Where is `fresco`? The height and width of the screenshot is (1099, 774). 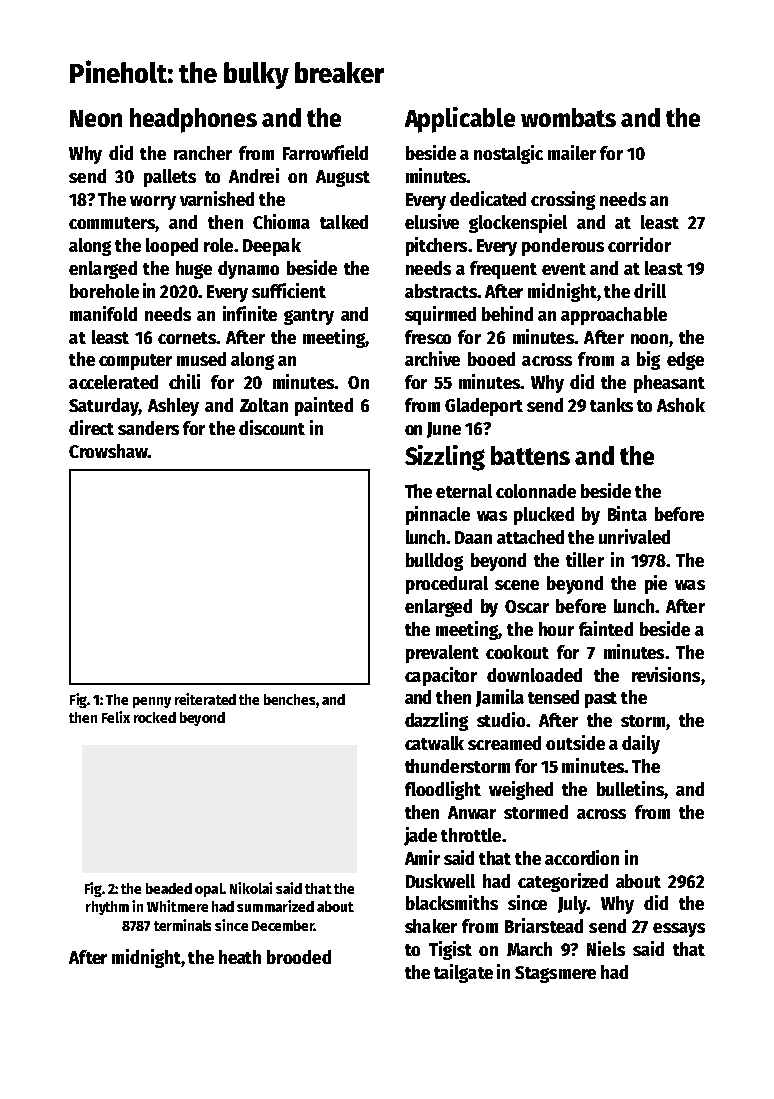
fresco is located at coordinates (428, 337).
